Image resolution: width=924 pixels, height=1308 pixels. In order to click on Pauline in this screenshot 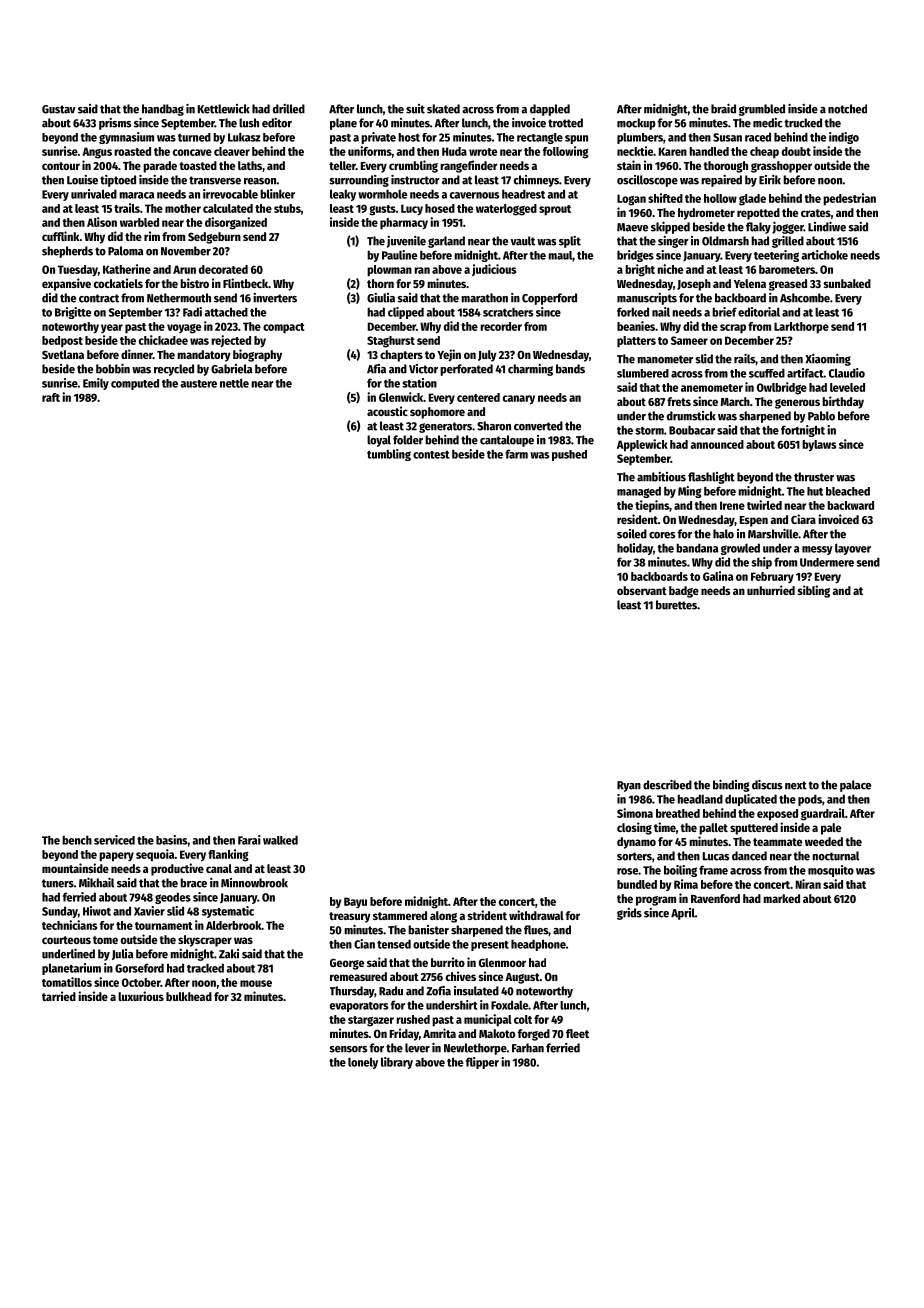, I will do `click(399, 255)`.
